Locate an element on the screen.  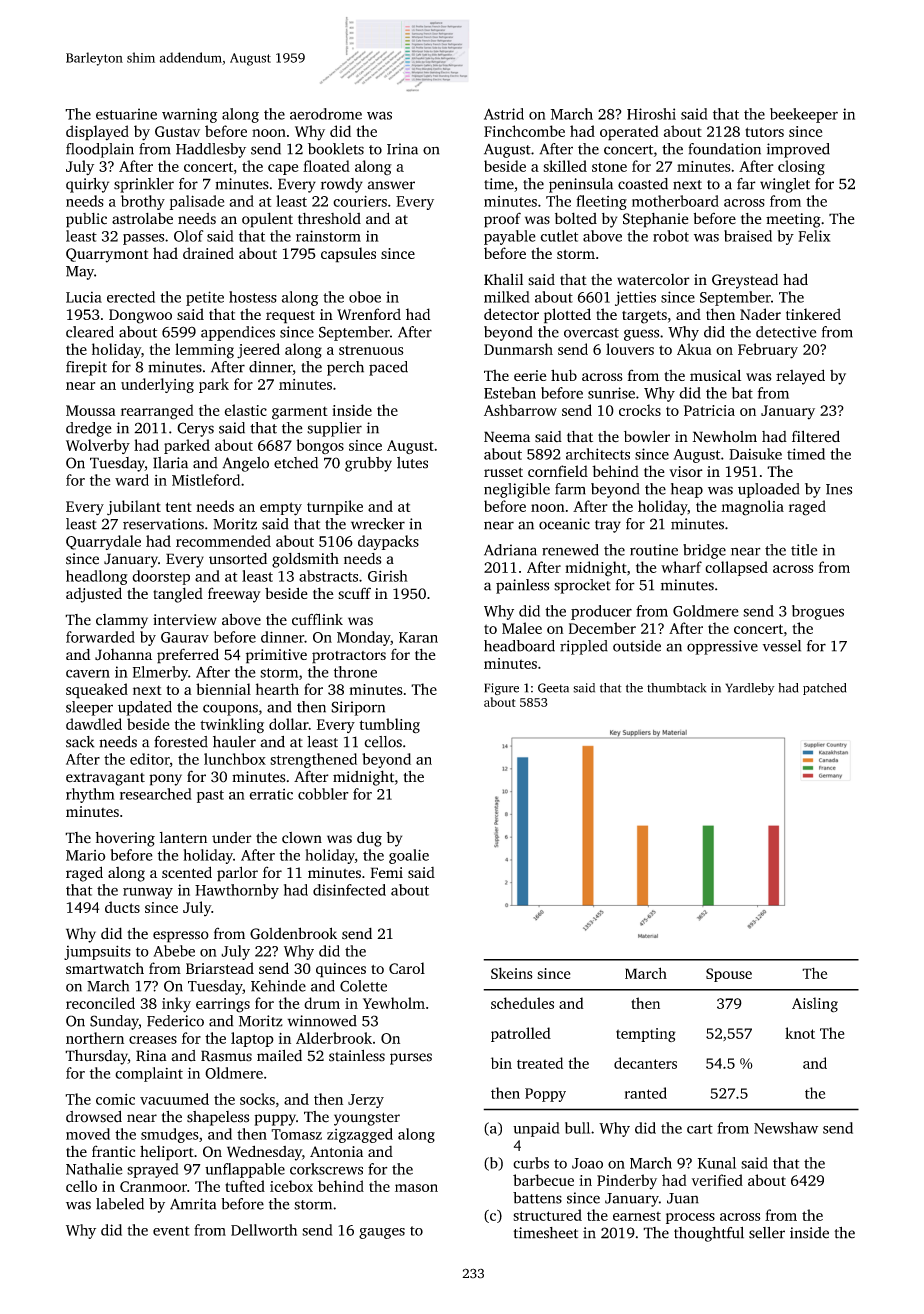
event is located at coordinates (171, 1231).
